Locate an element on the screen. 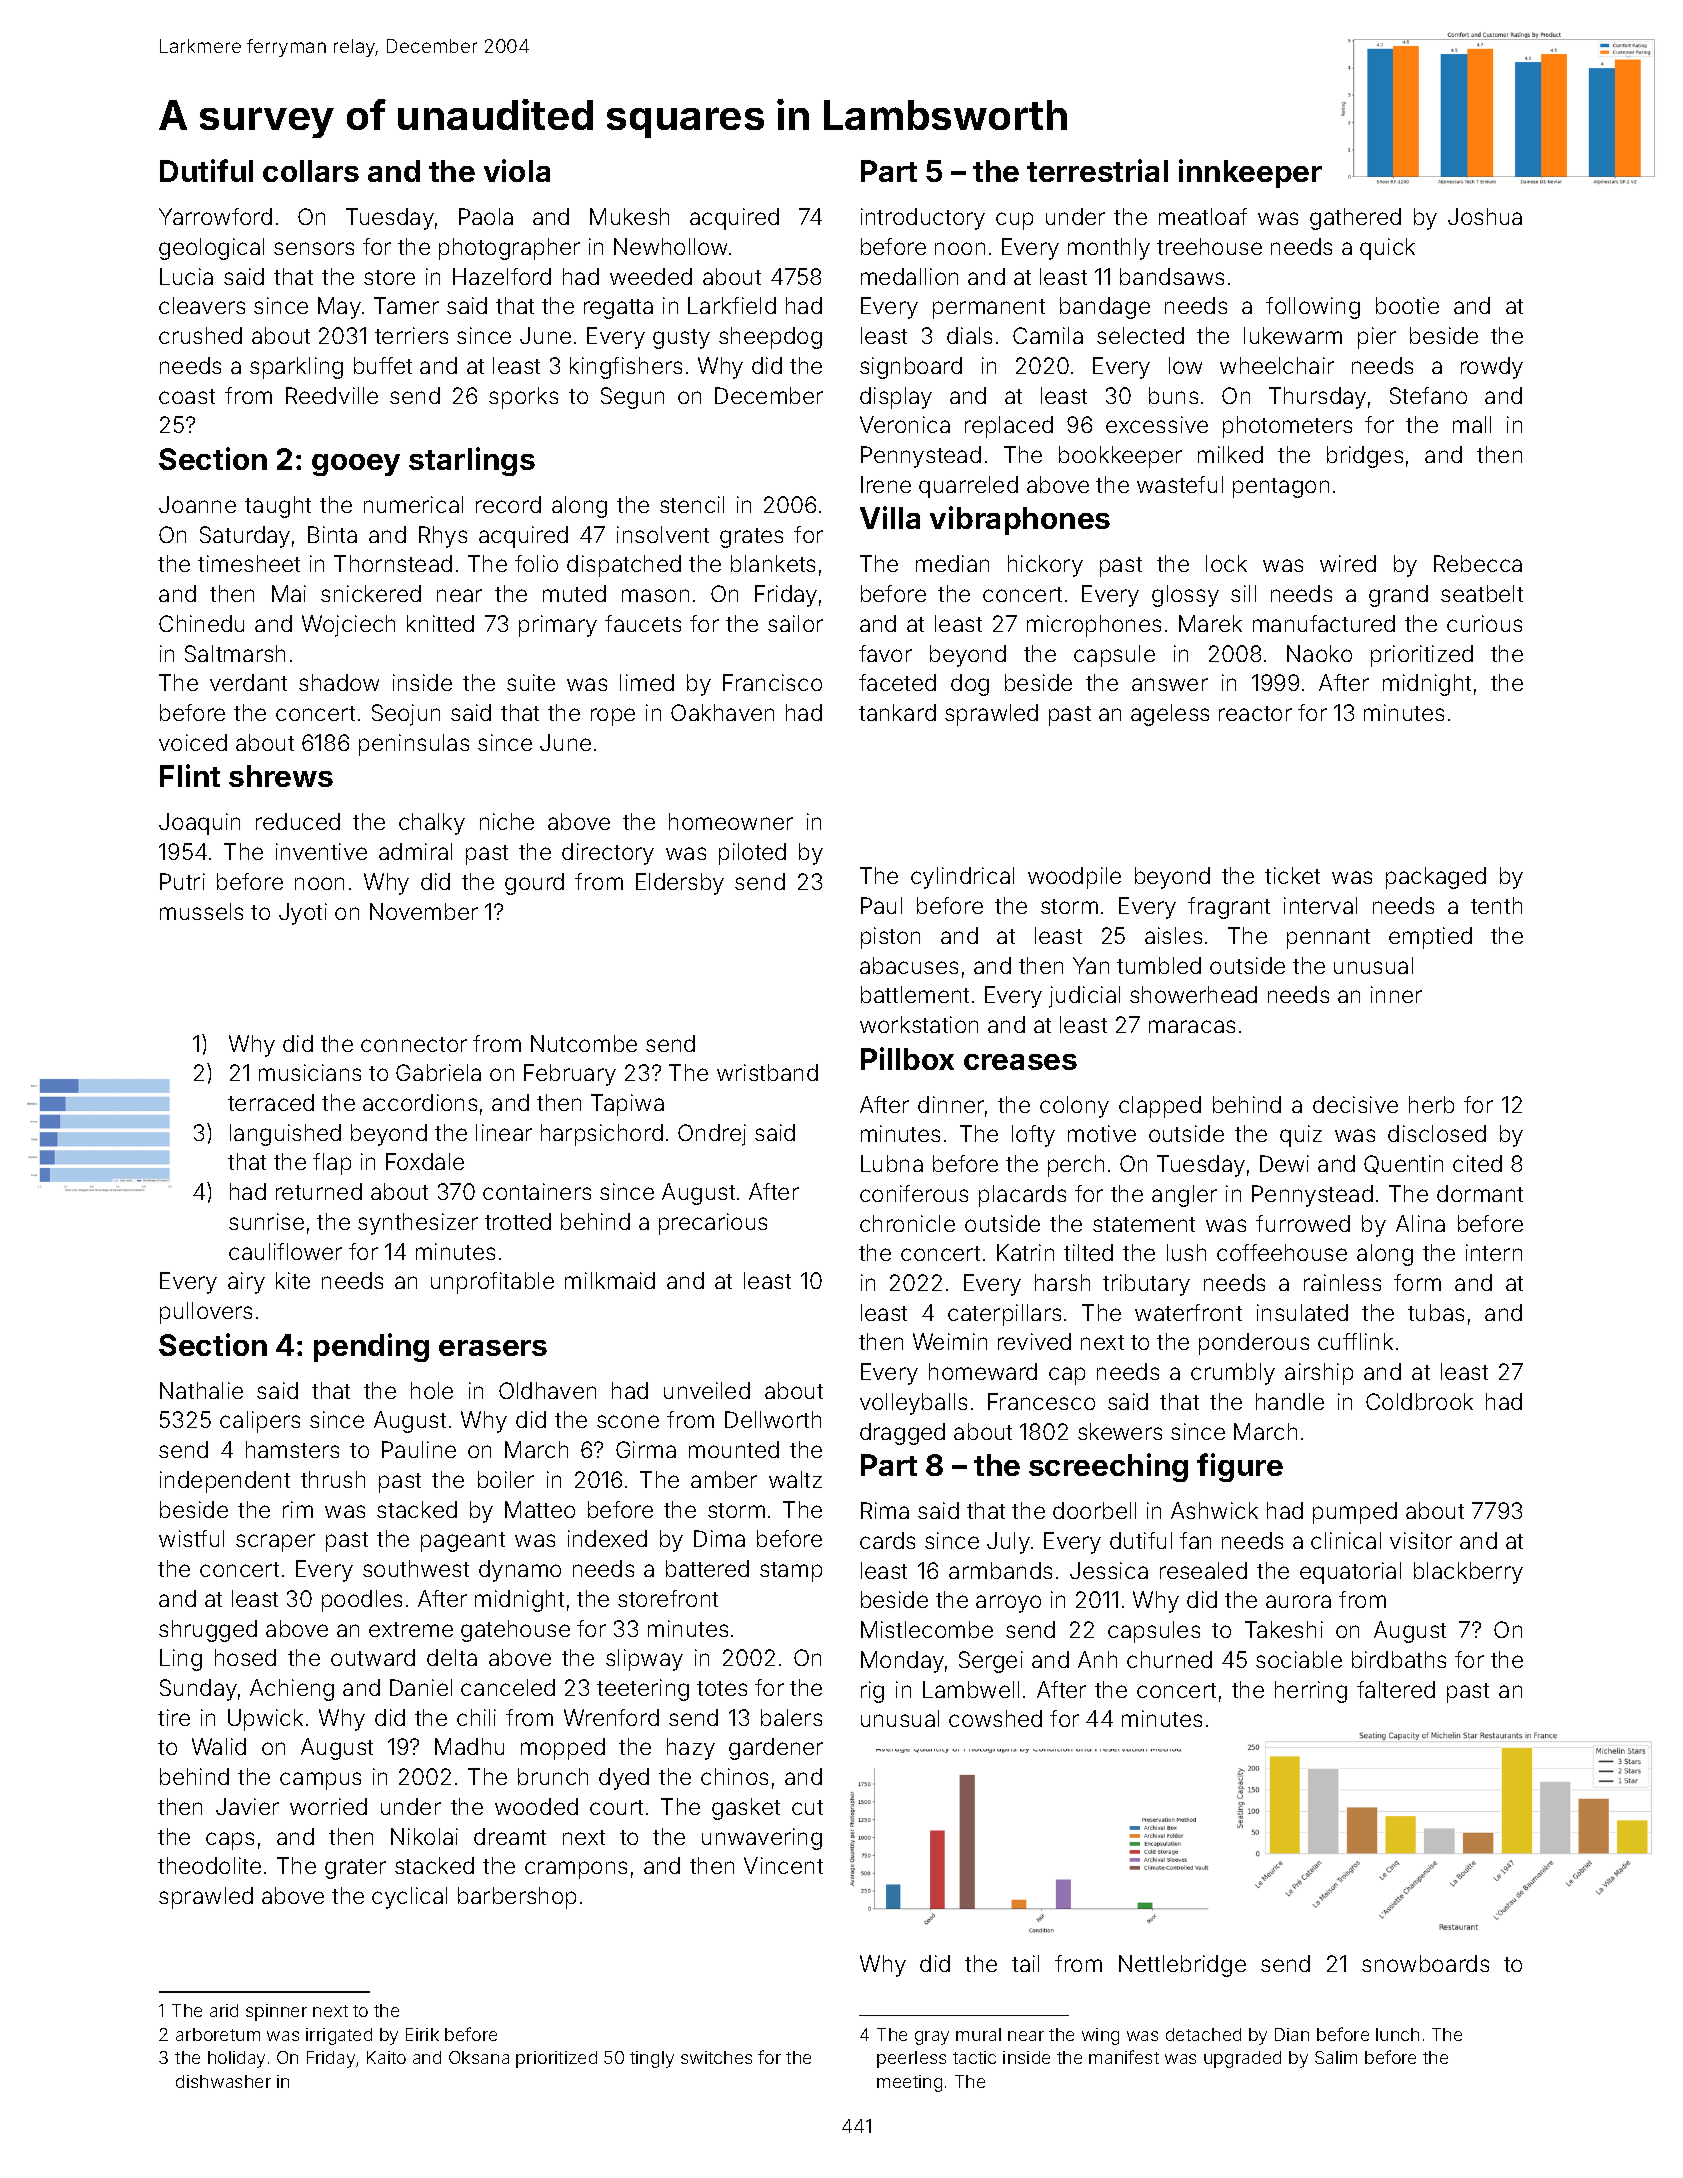 This screenshot has height=2178, width=1683. cup is located at coordinates (1014, 221).
